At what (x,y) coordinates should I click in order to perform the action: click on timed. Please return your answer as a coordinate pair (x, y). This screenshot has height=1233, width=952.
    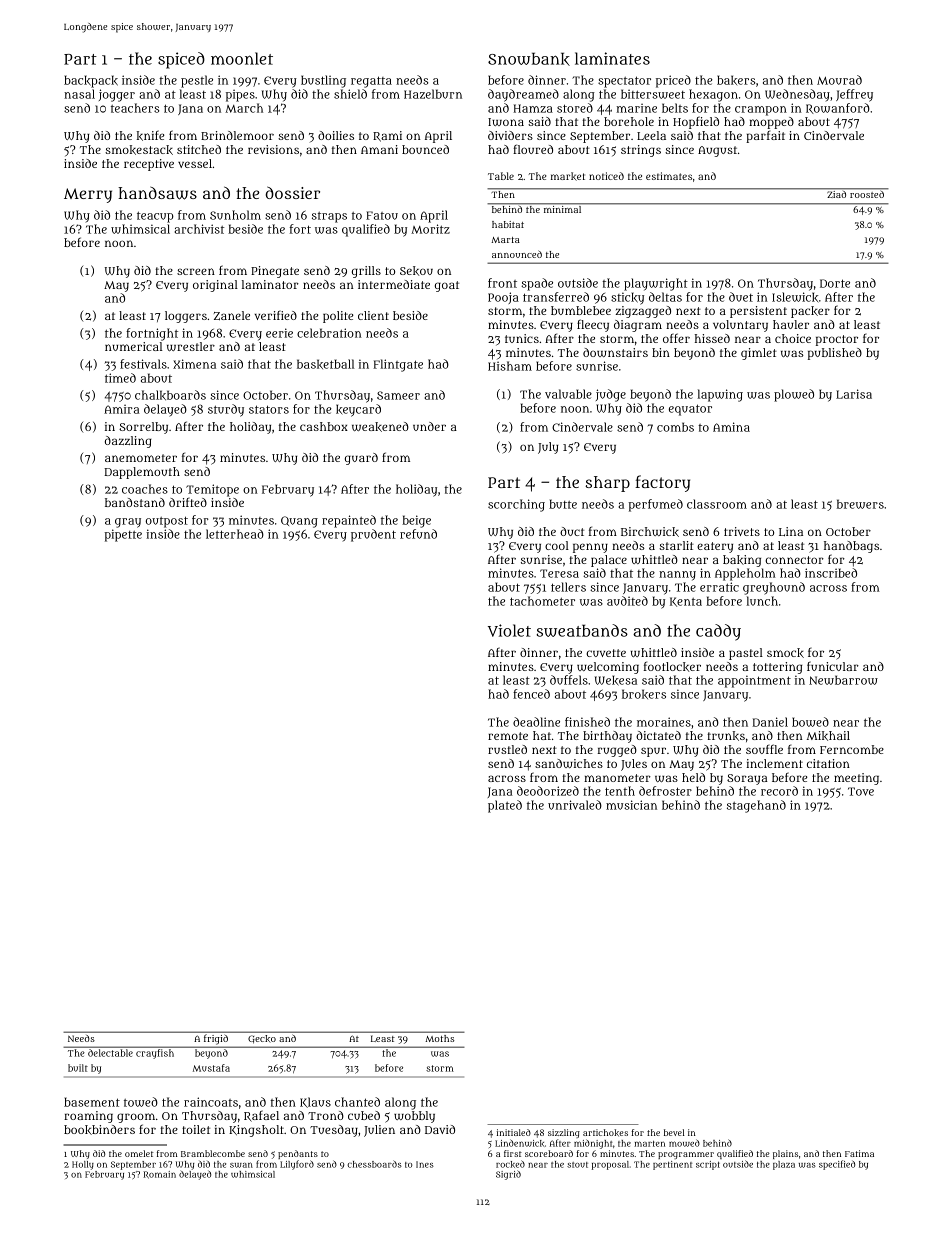
    Looking at the image, I should click on (120, 378).
